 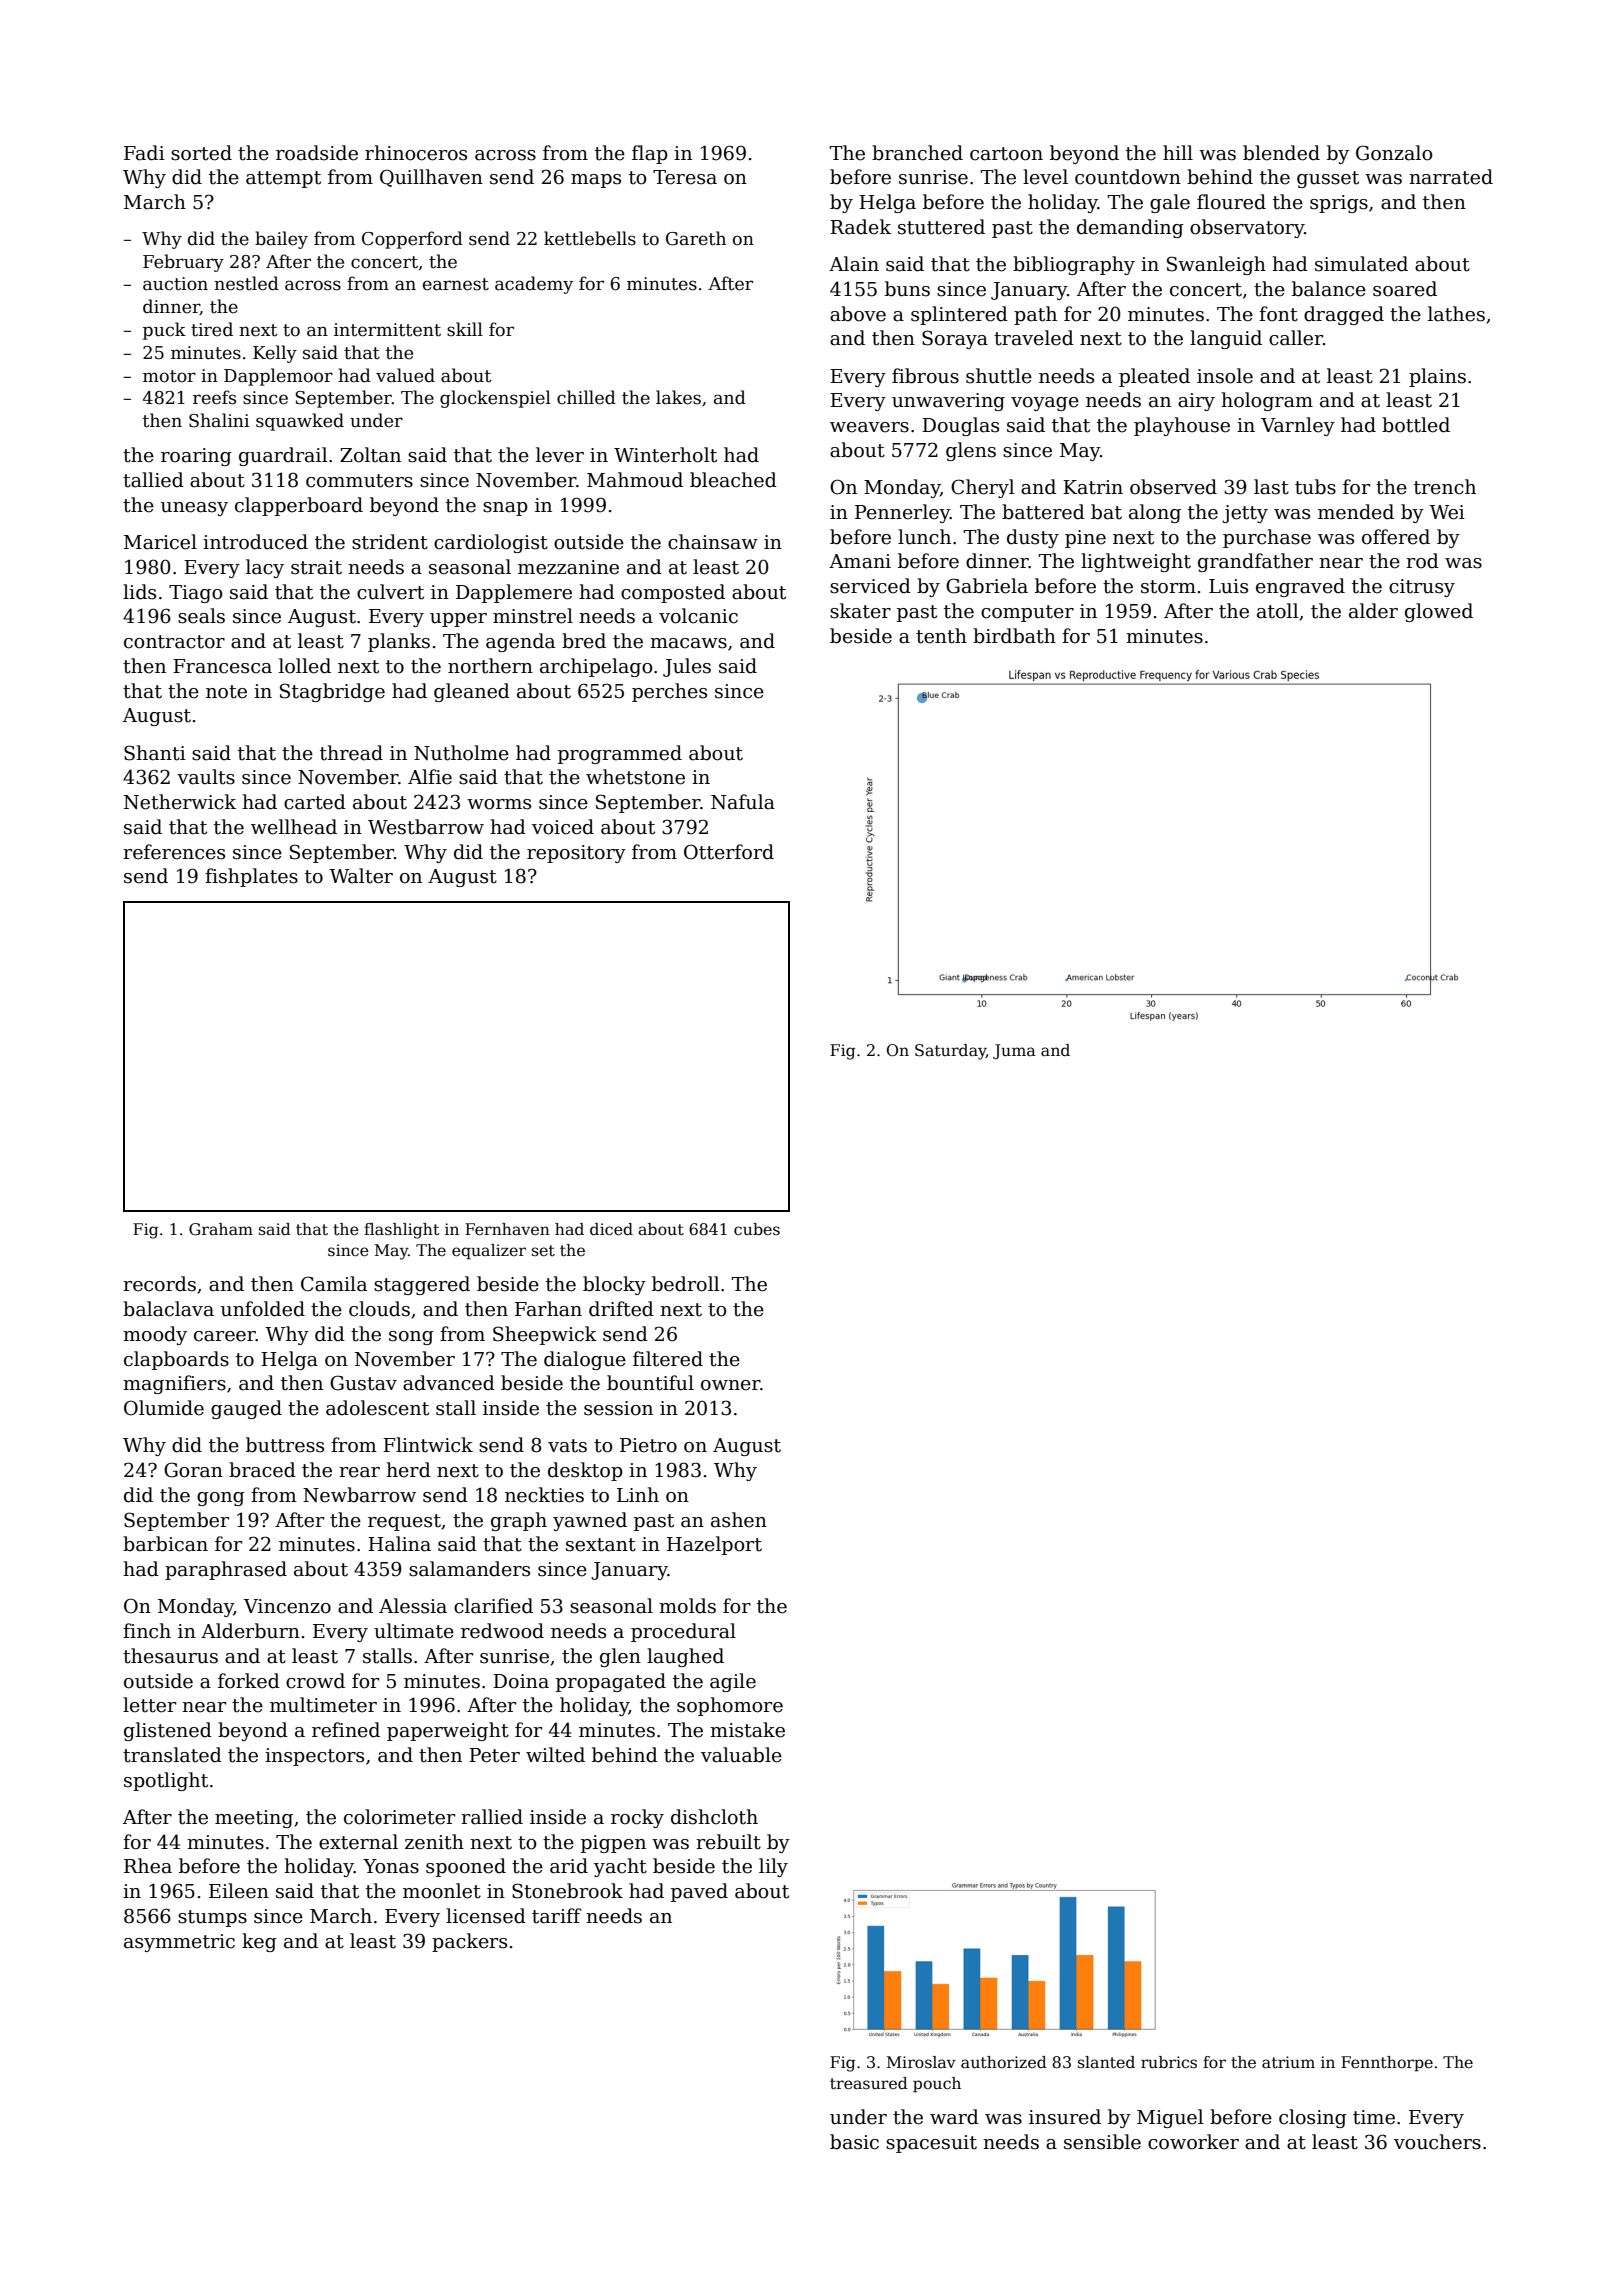 I want to click on mended, so click(x=1356, y=512).
